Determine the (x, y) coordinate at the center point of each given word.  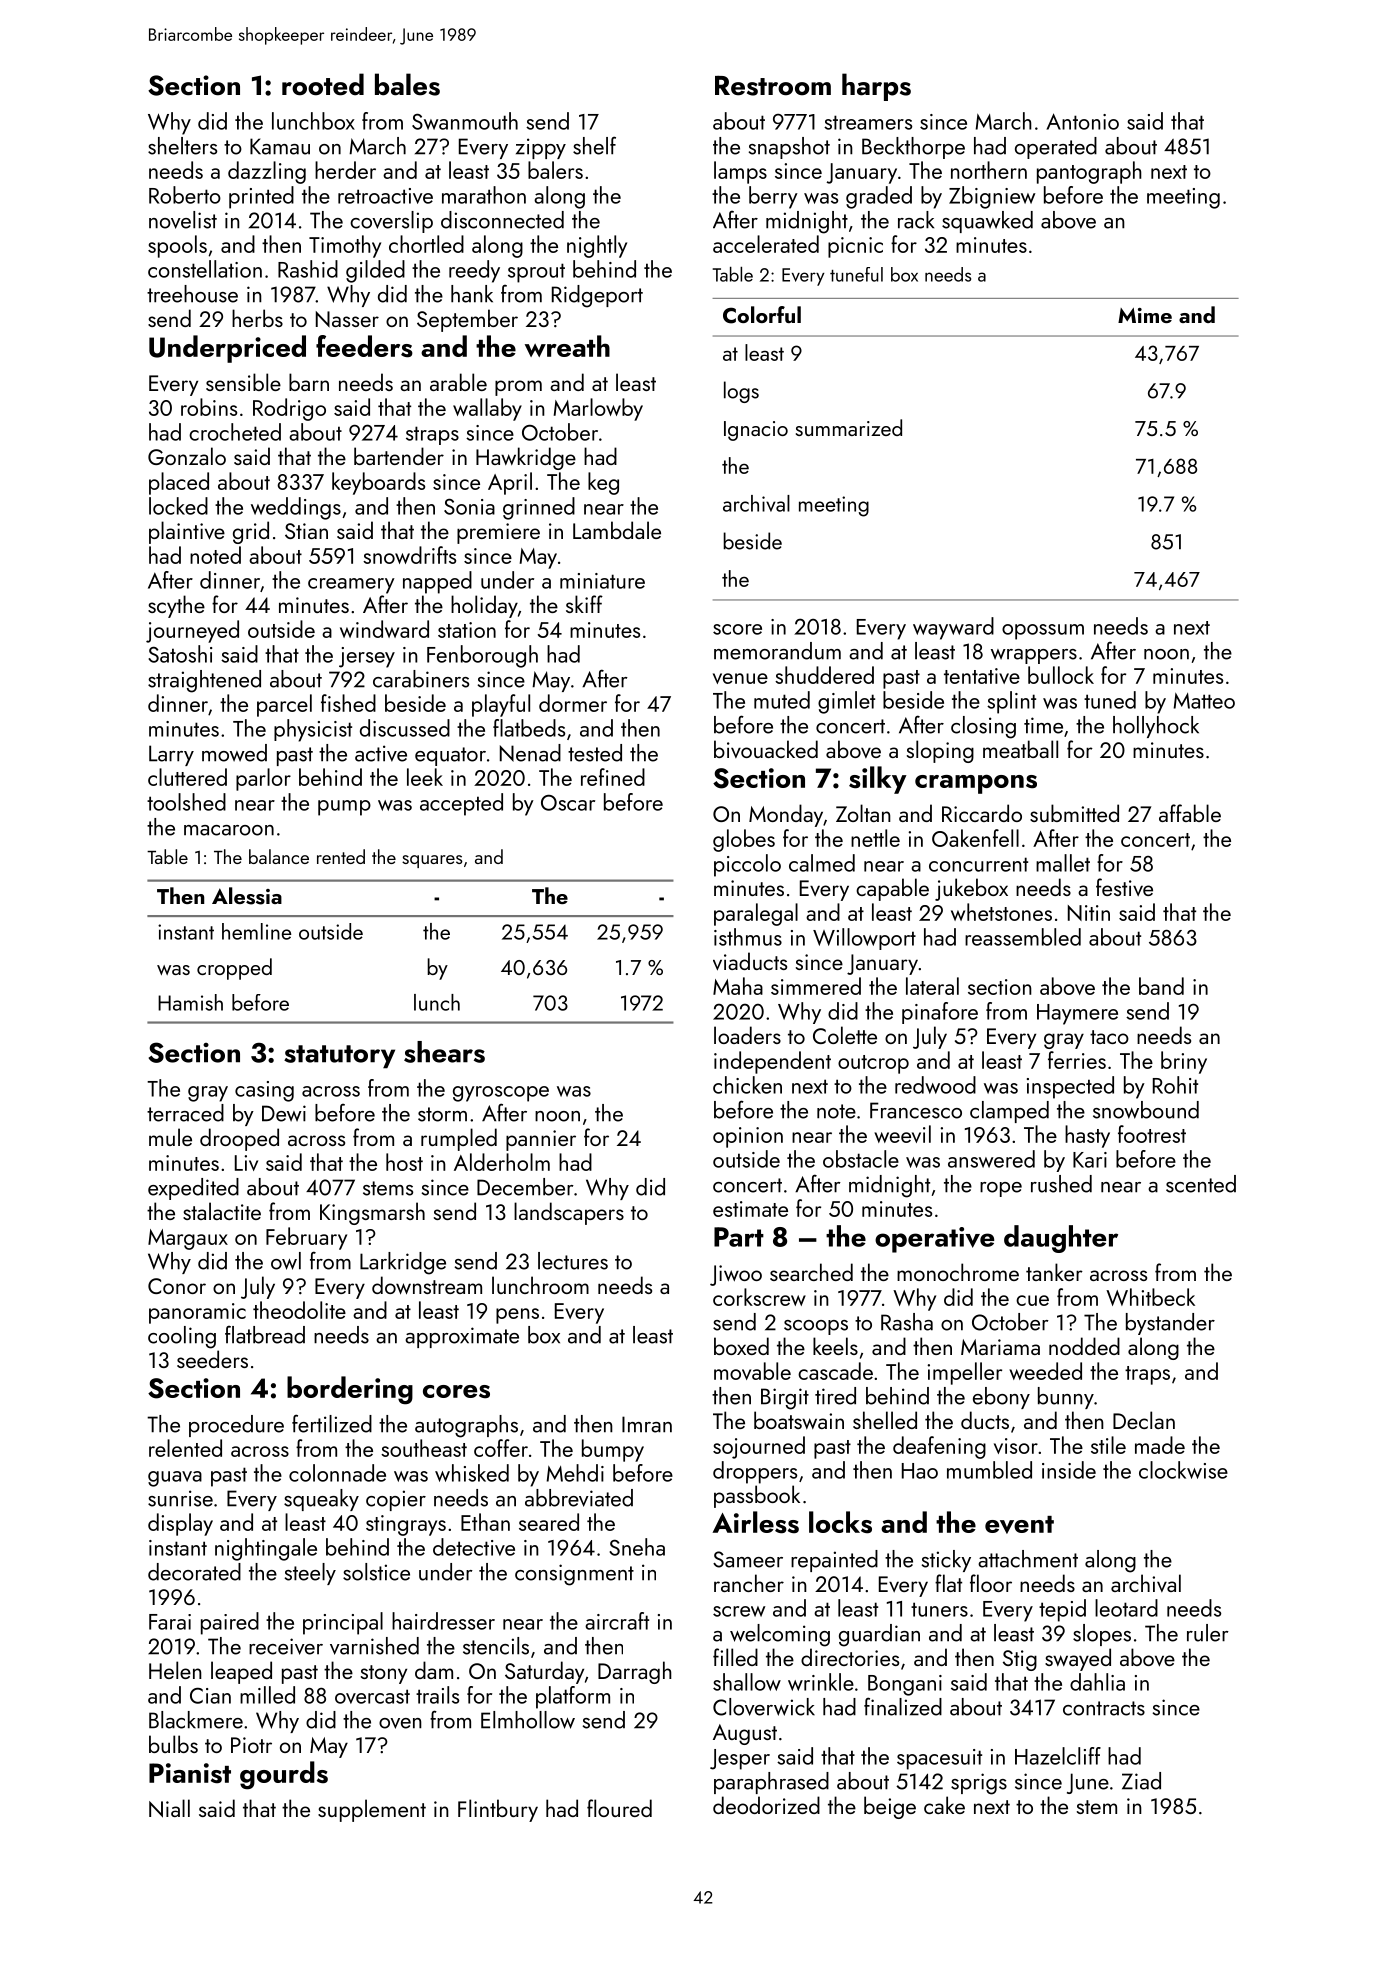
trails (437, 1695)
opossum (1043, 632)
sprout (536, 273)
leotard (1126, 1608)
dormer (573, 703)
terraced (185, 1113)
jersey (367, 657)
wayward (953, 628)
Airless (755, 1522)
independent (772, 1062)
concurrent (978, 864)
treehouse (192, 294)
